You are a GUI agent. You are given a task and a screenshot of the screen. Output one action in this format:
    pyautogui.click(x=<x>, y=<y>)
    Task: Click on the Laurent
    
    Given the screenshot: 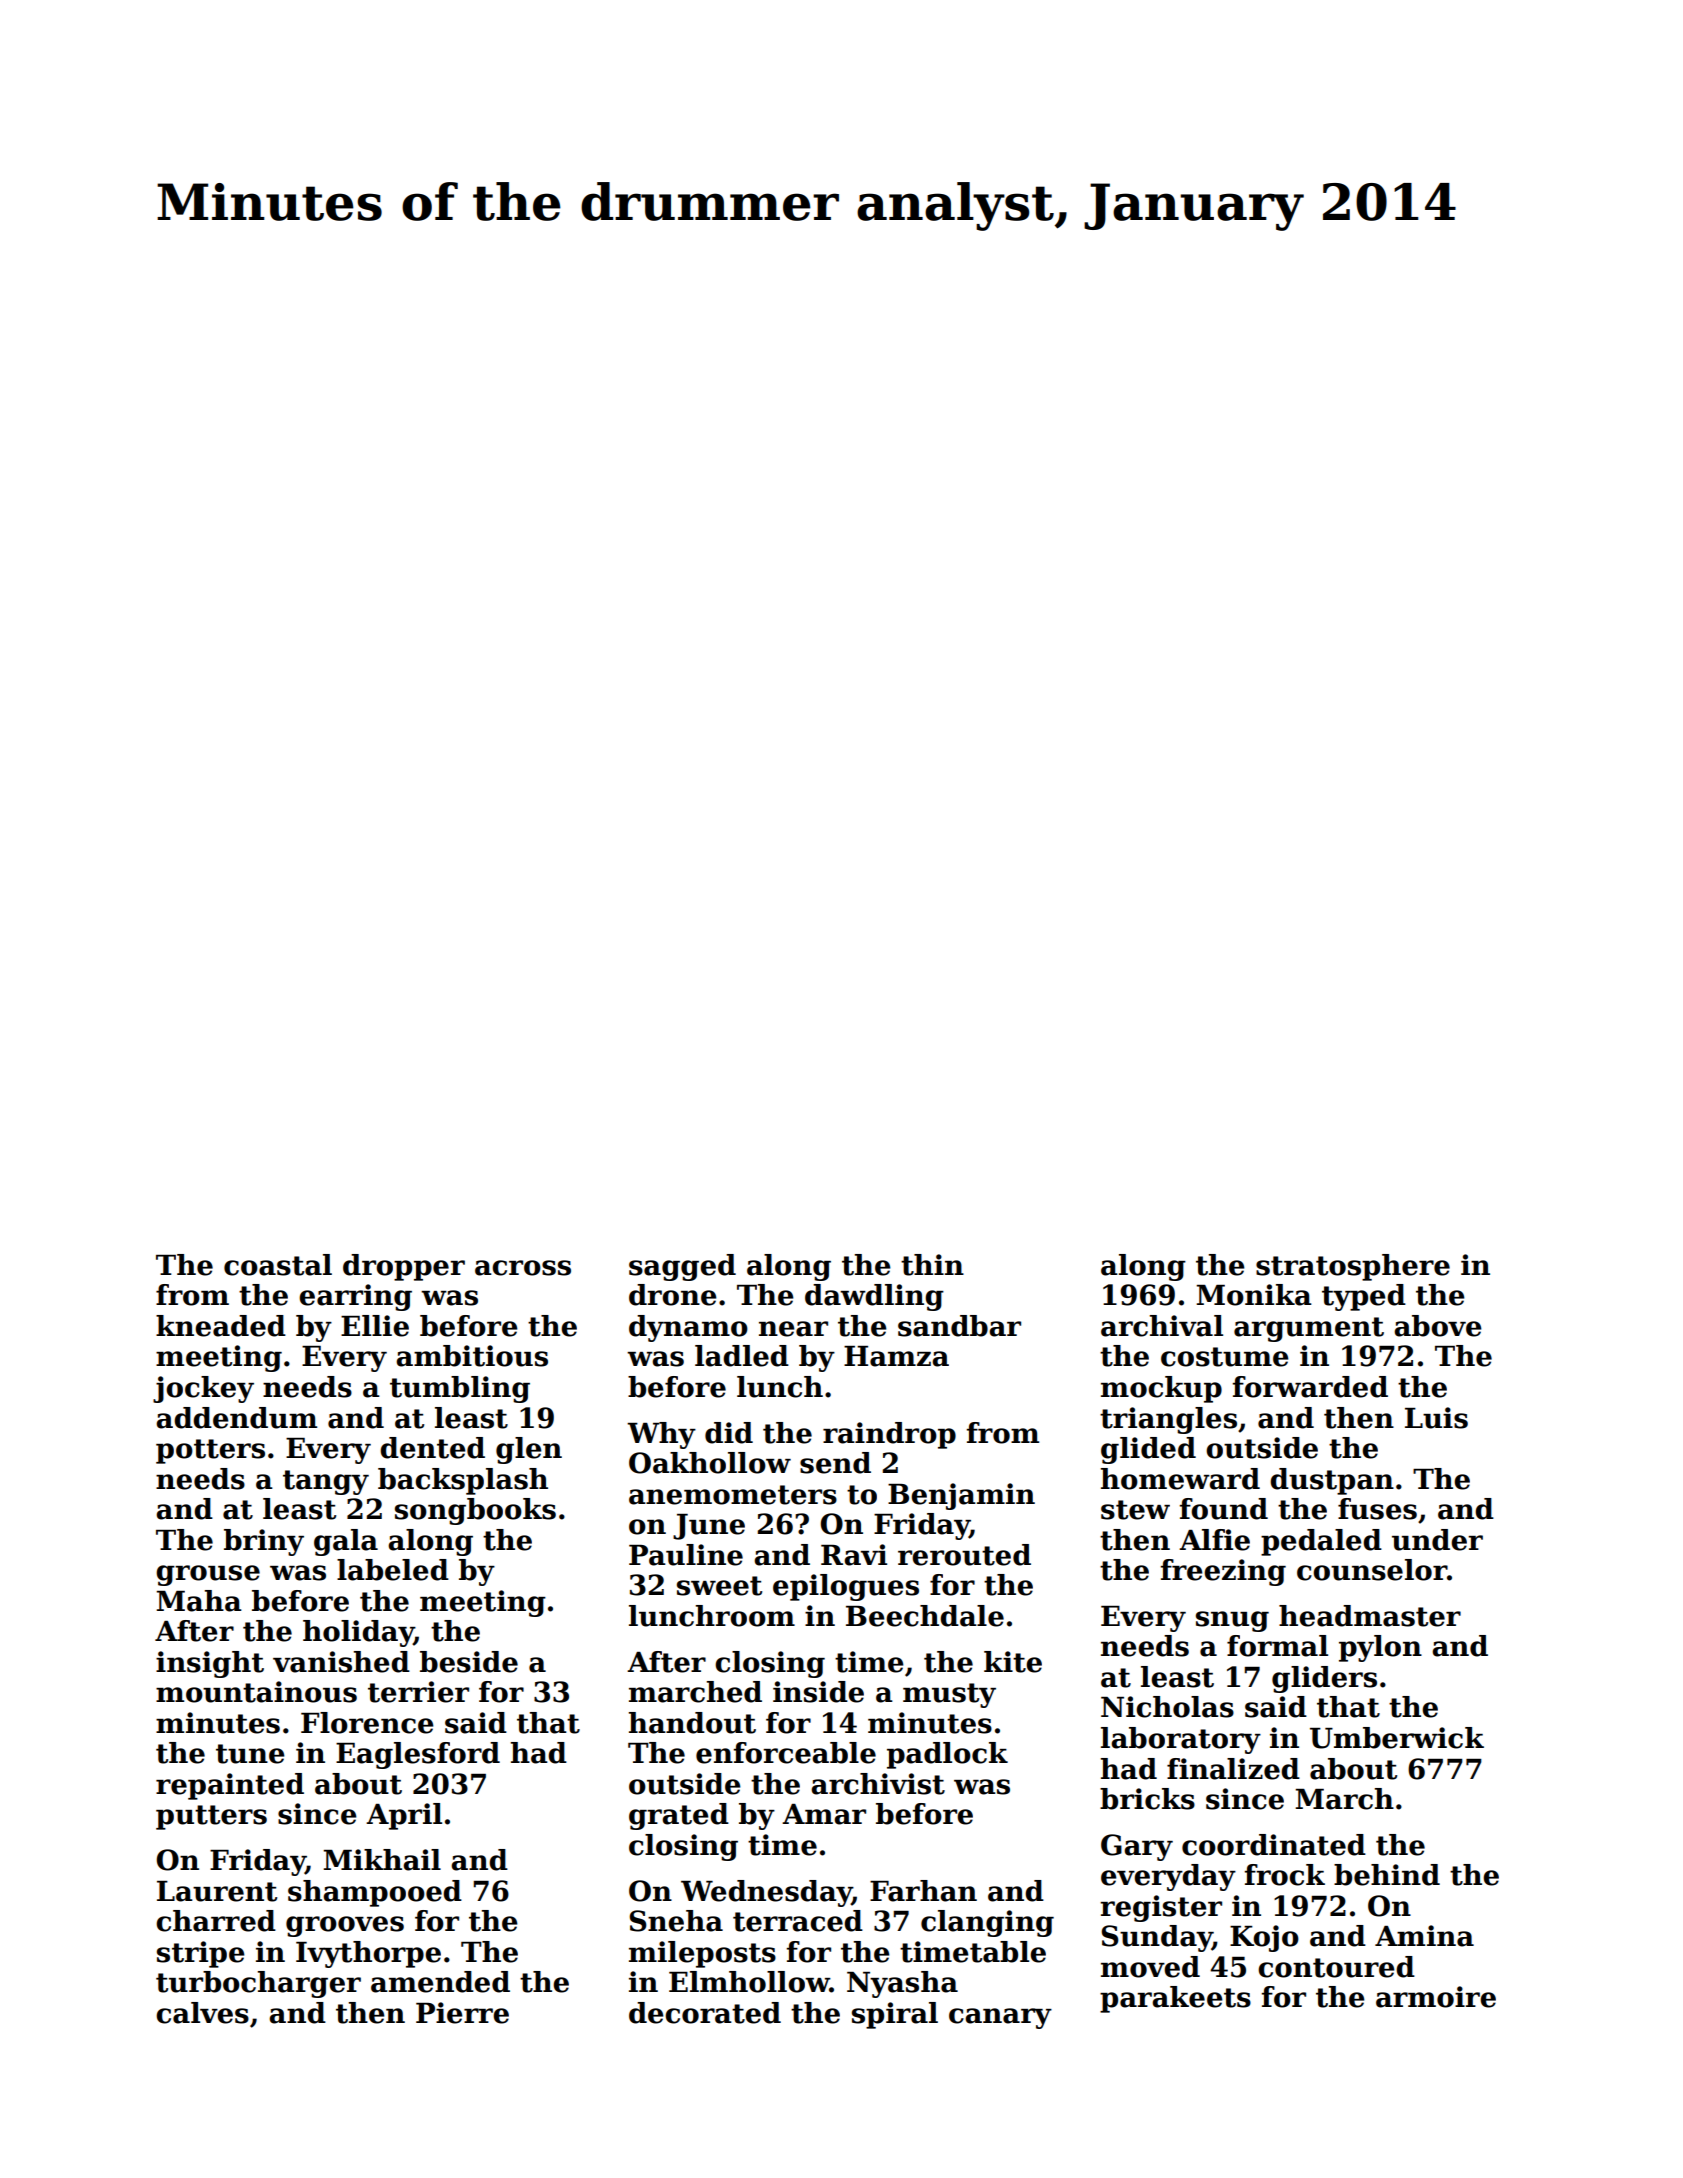 What is the action you would take?
    pyautogui.click(x=217, y=1891)
